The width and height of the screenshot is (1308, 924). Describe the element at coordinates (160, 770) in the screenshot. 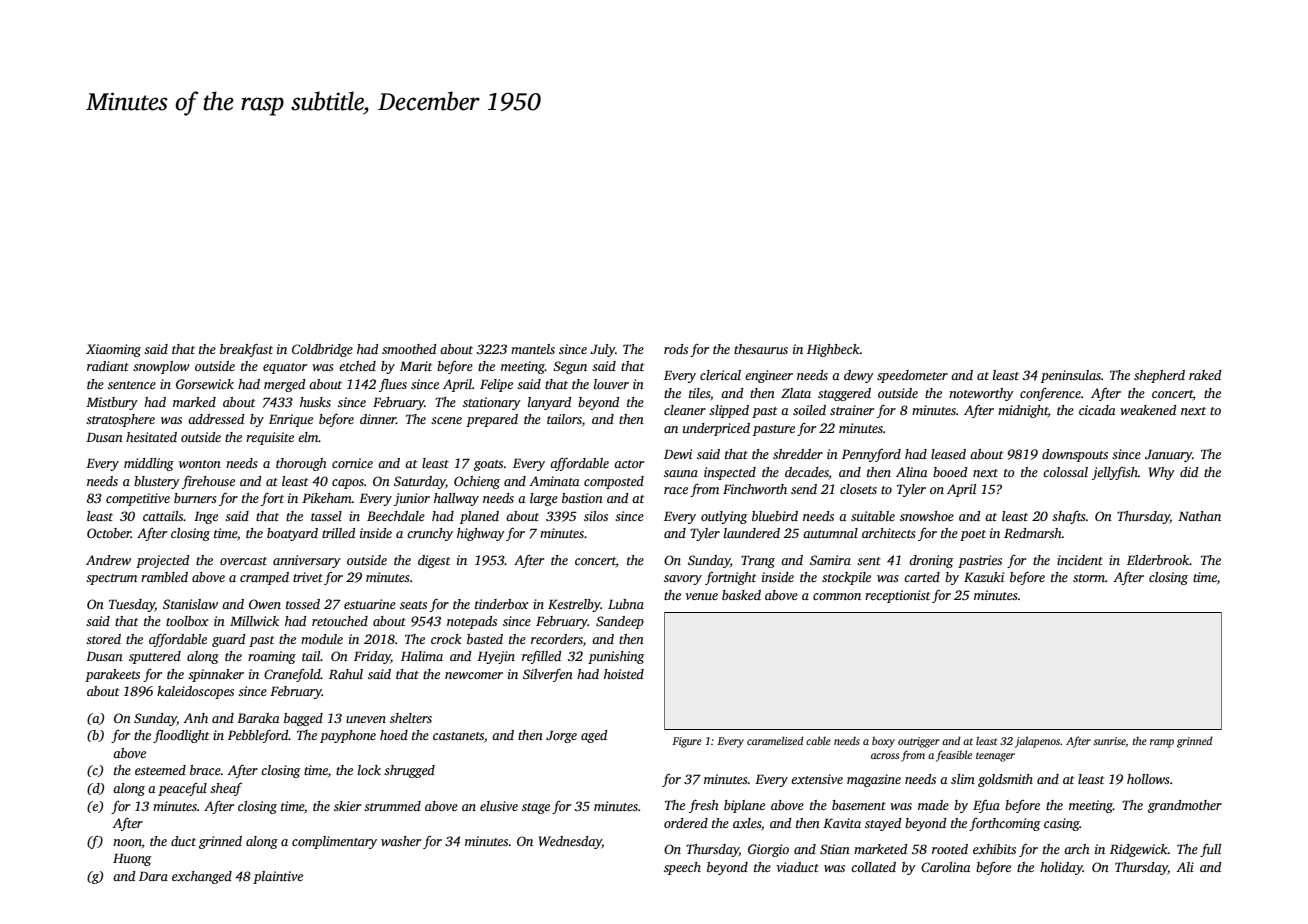

I see `esteemed` at that location.
